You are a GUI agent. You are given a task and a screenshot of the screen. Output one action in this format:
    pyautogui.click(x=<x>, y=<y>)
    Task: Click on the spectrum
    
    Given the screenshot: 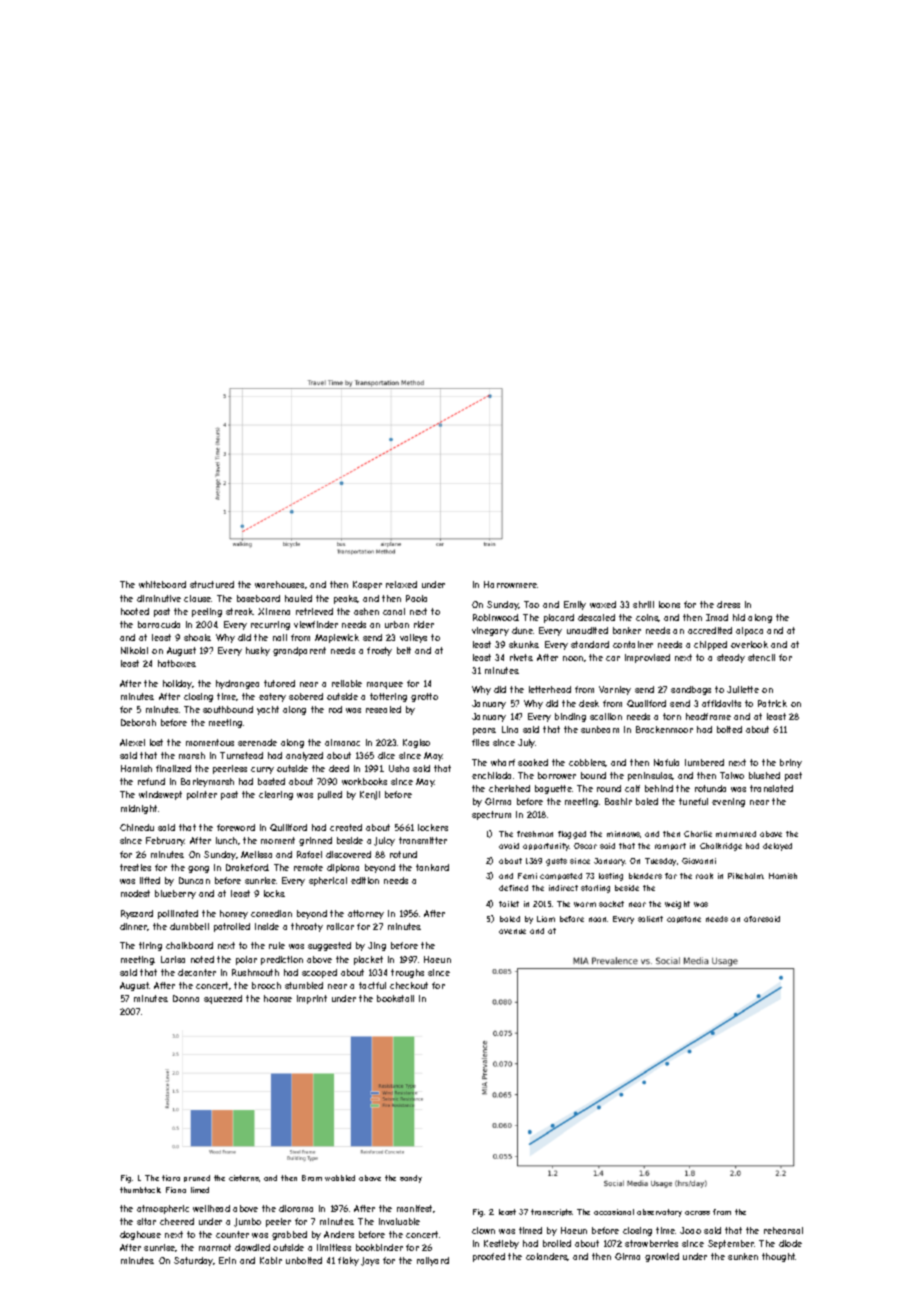 What is the action you would take?
    pyautogui.click(x=491, y=815)
